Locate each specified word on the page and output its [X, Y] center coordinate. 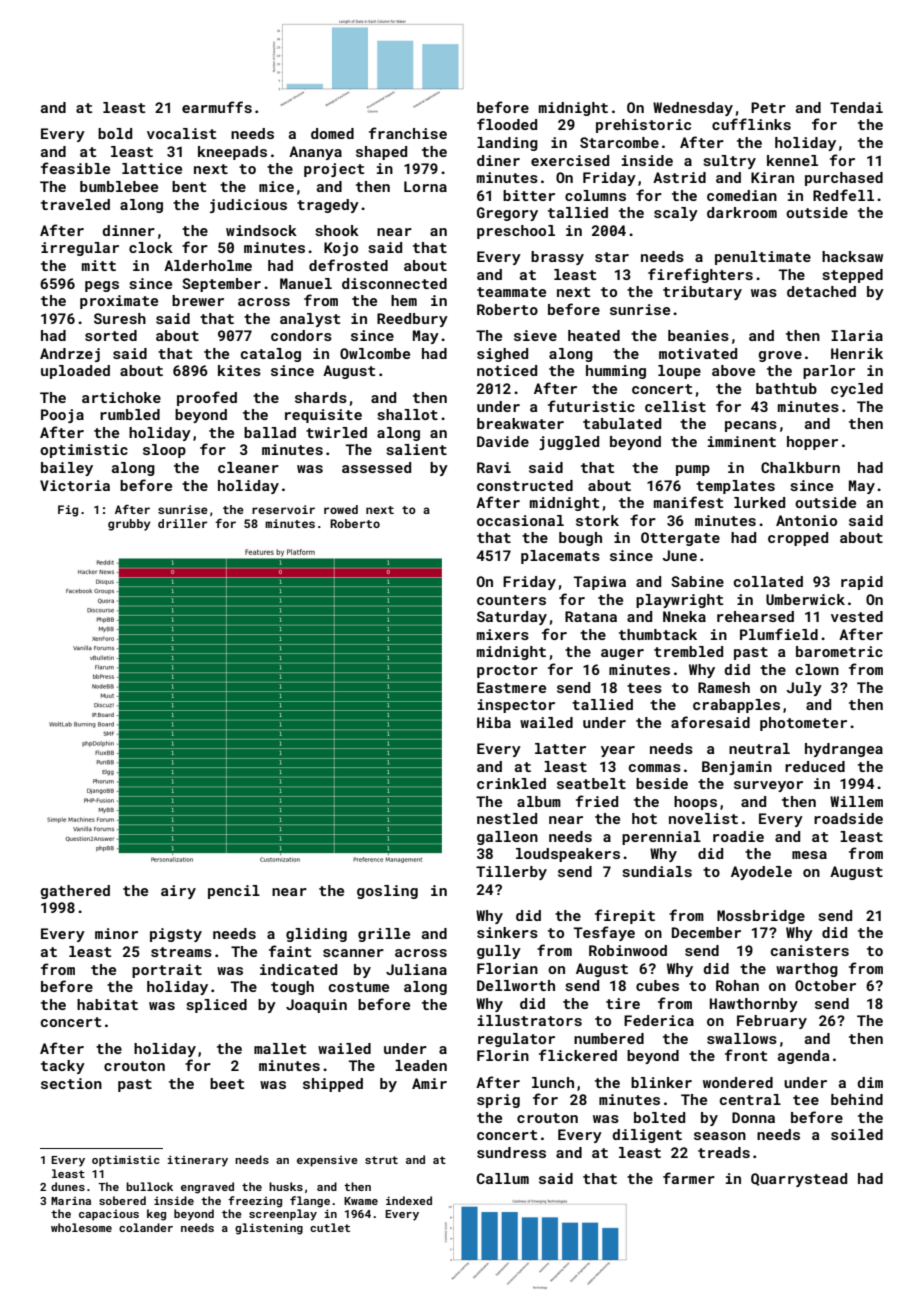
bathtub [786, 388]
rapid [862, 583]
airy [178, 892]
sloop [164, 451]
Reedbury [412, 320]
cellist [675, 406]
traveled [75, 204]
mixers [503, 634]
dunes [68, 1186]
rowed [341, 509]
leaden [421, 1065]
